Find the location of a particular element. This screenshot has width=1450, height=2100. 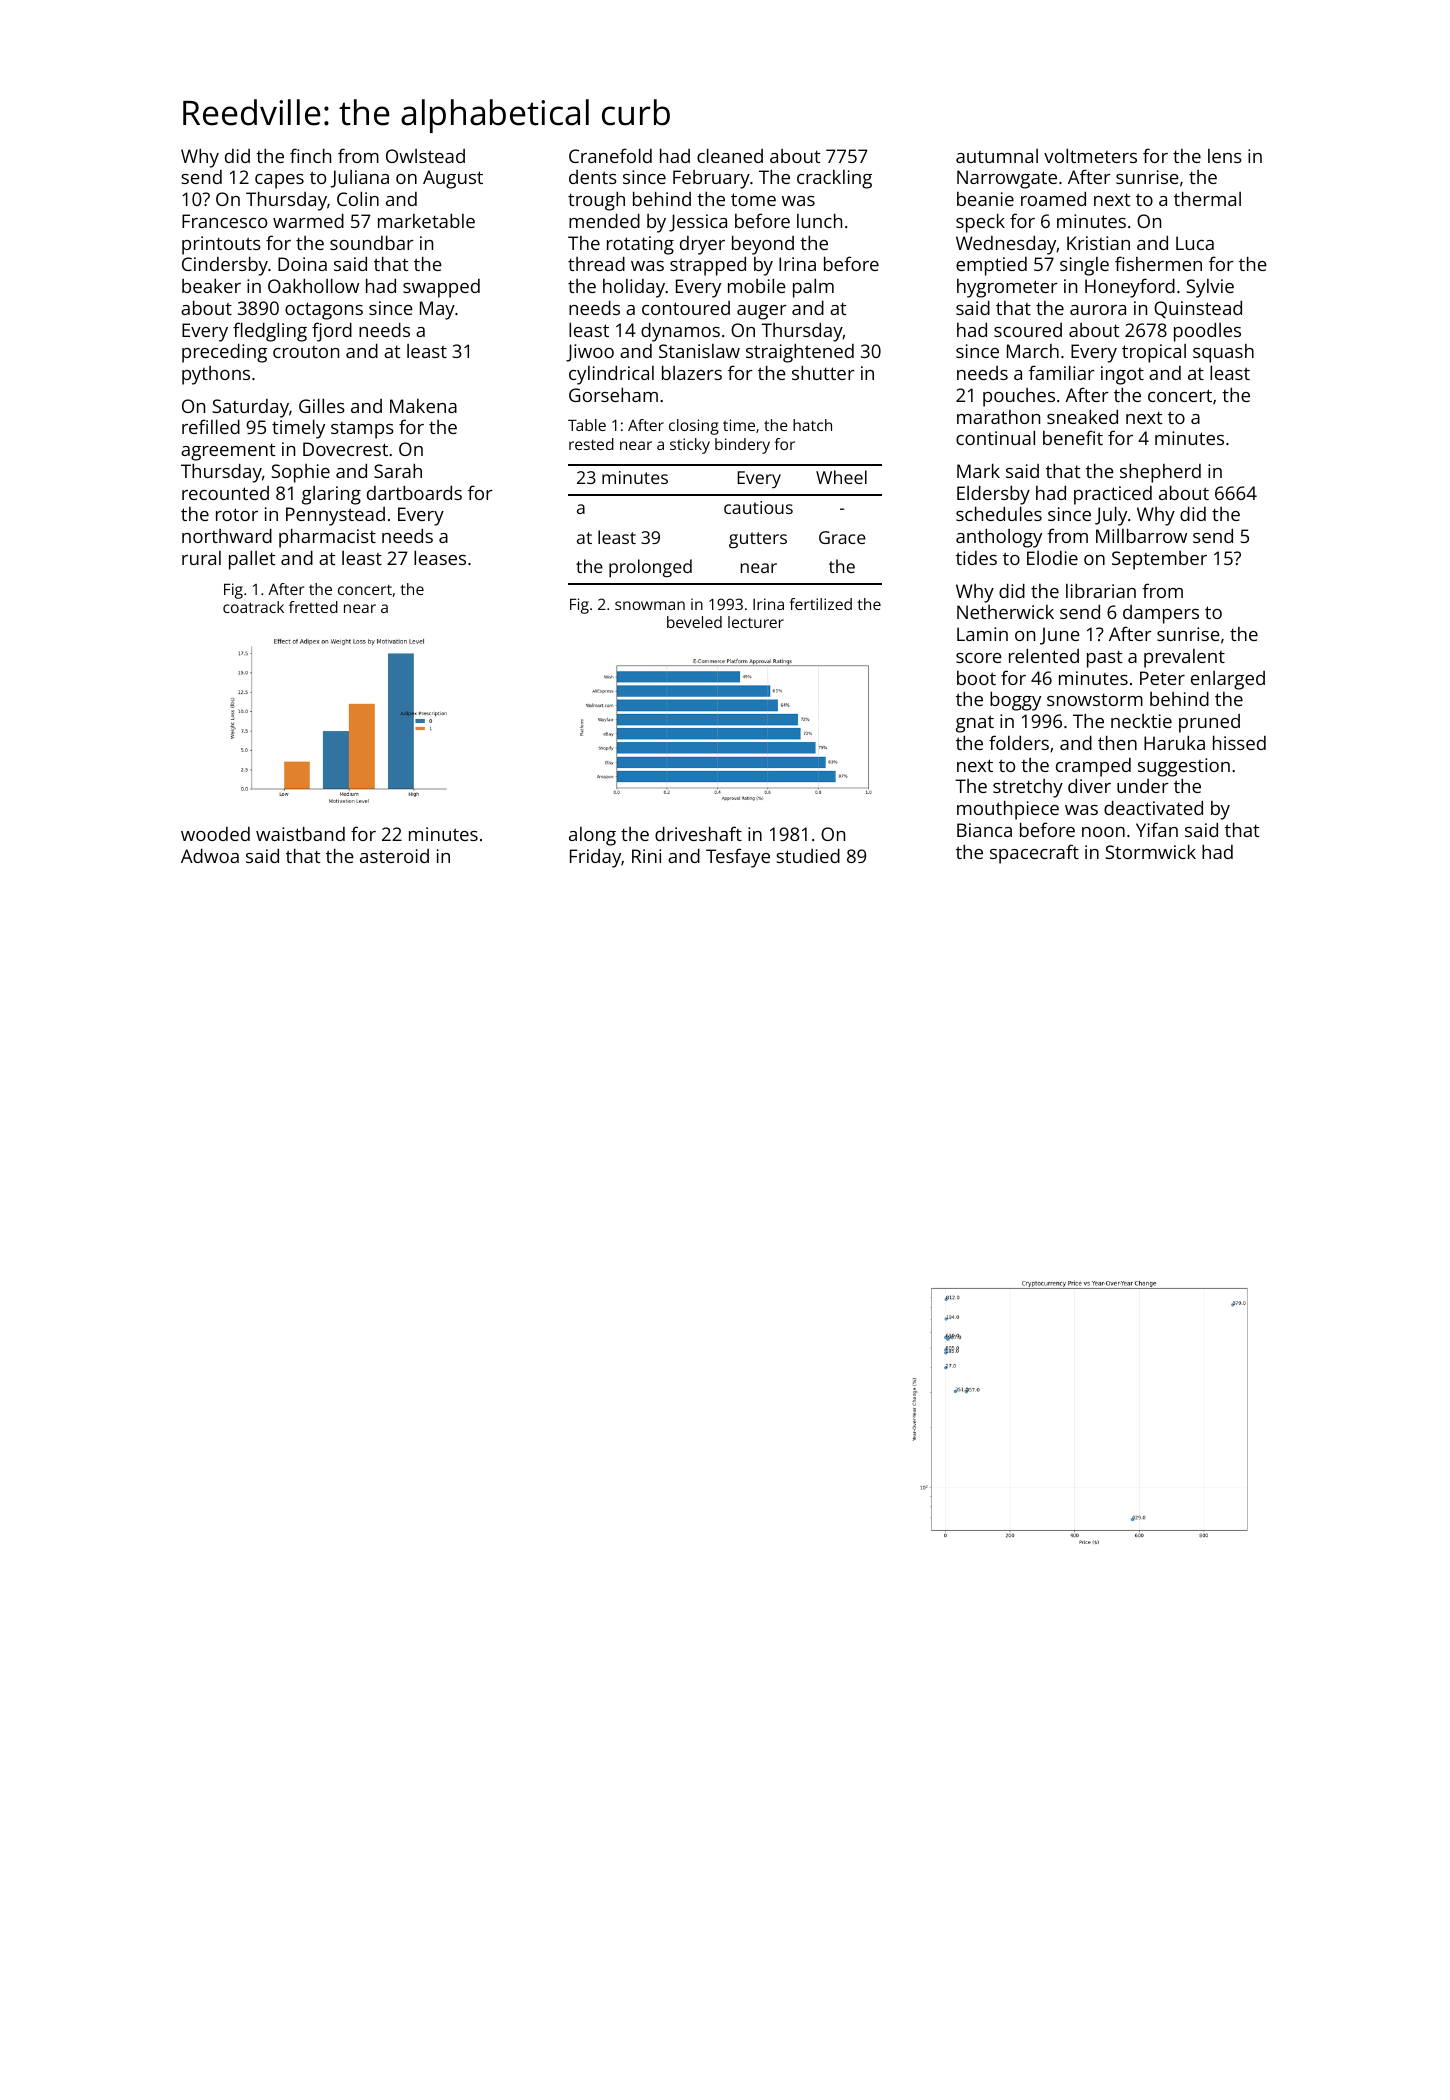

autumnal is located at coordinates (997, 156).
